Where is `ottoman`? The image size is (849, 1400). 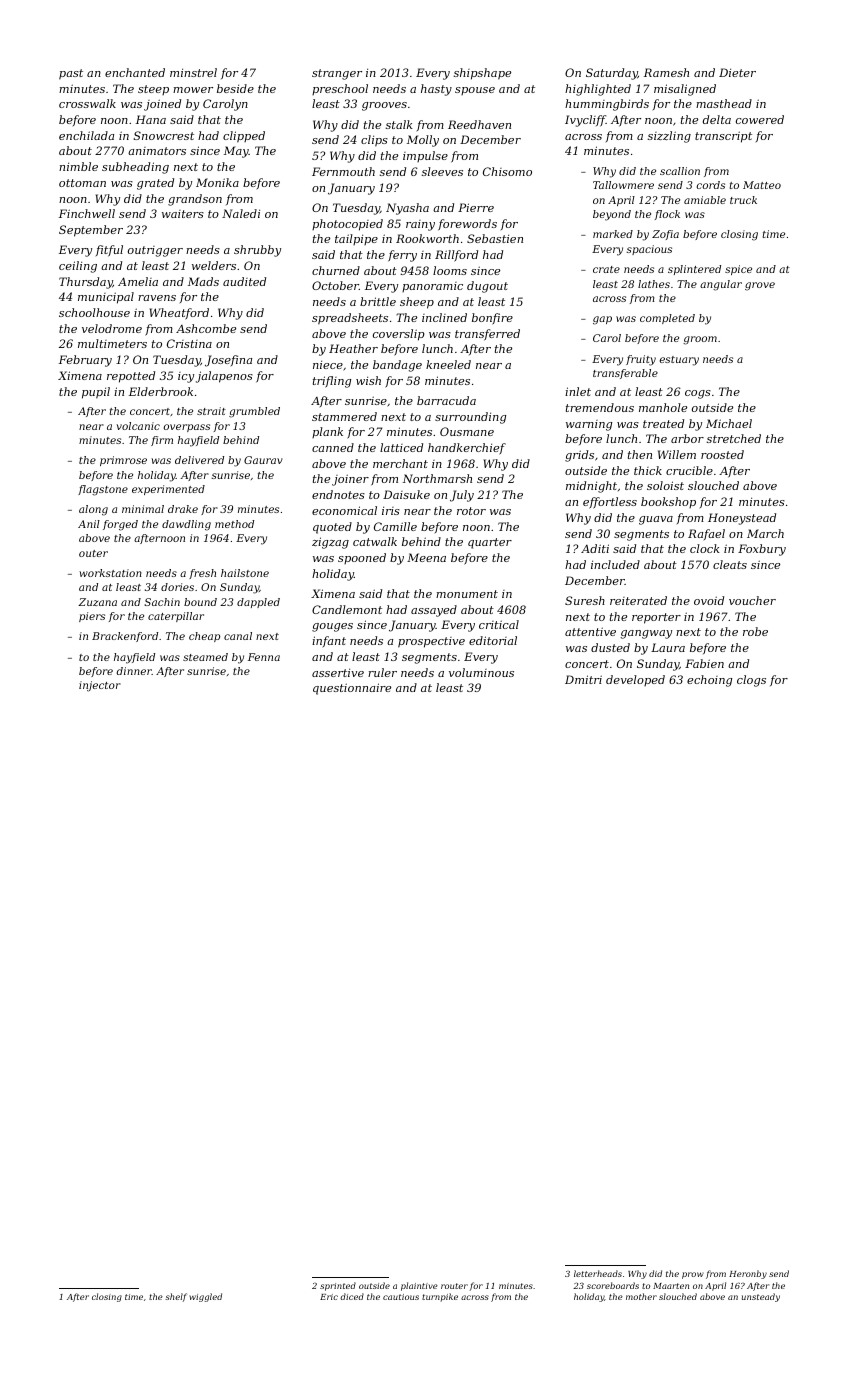
ottoman is located at coordinates (82, 183).
